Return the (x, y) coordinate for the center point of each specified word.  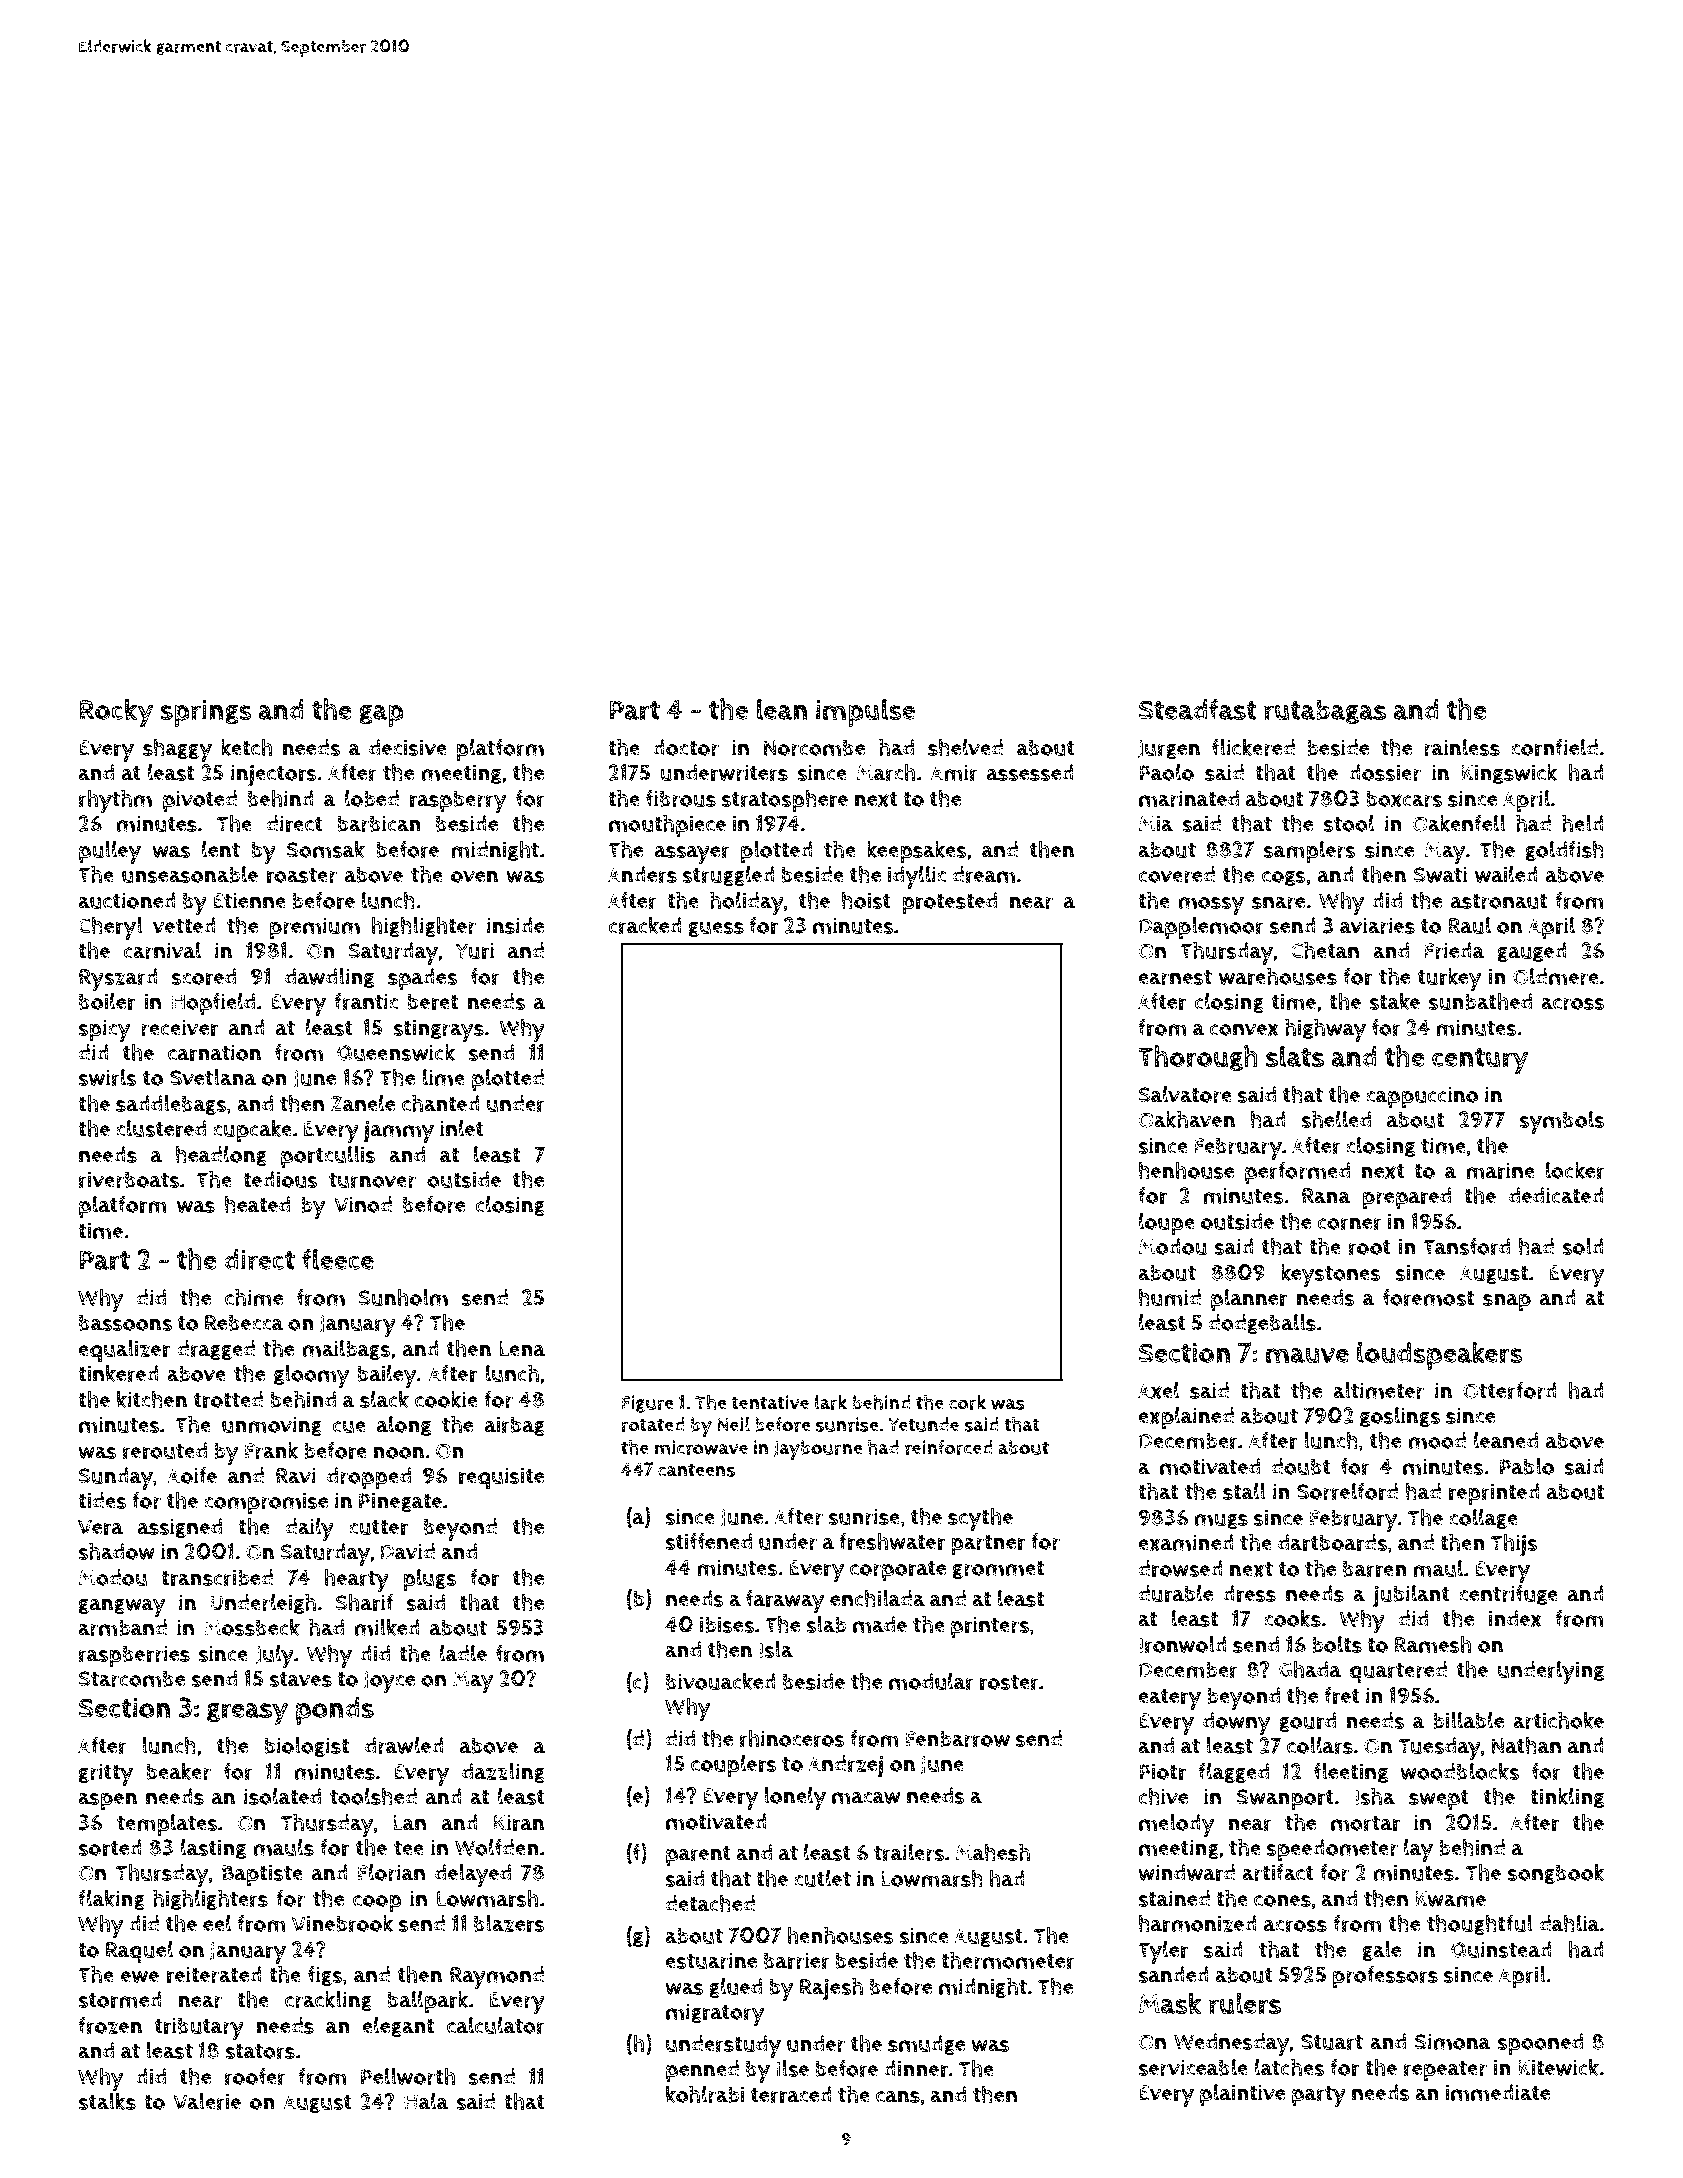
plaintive (1242, 2095)
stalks (107, 2101)
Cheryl (110, 928)
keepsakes (916, 851)
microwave (701, 1447)
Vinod (363, 1204)
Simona (1453, 2041)
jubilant (1411, 1596)
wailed (1506, 874)
